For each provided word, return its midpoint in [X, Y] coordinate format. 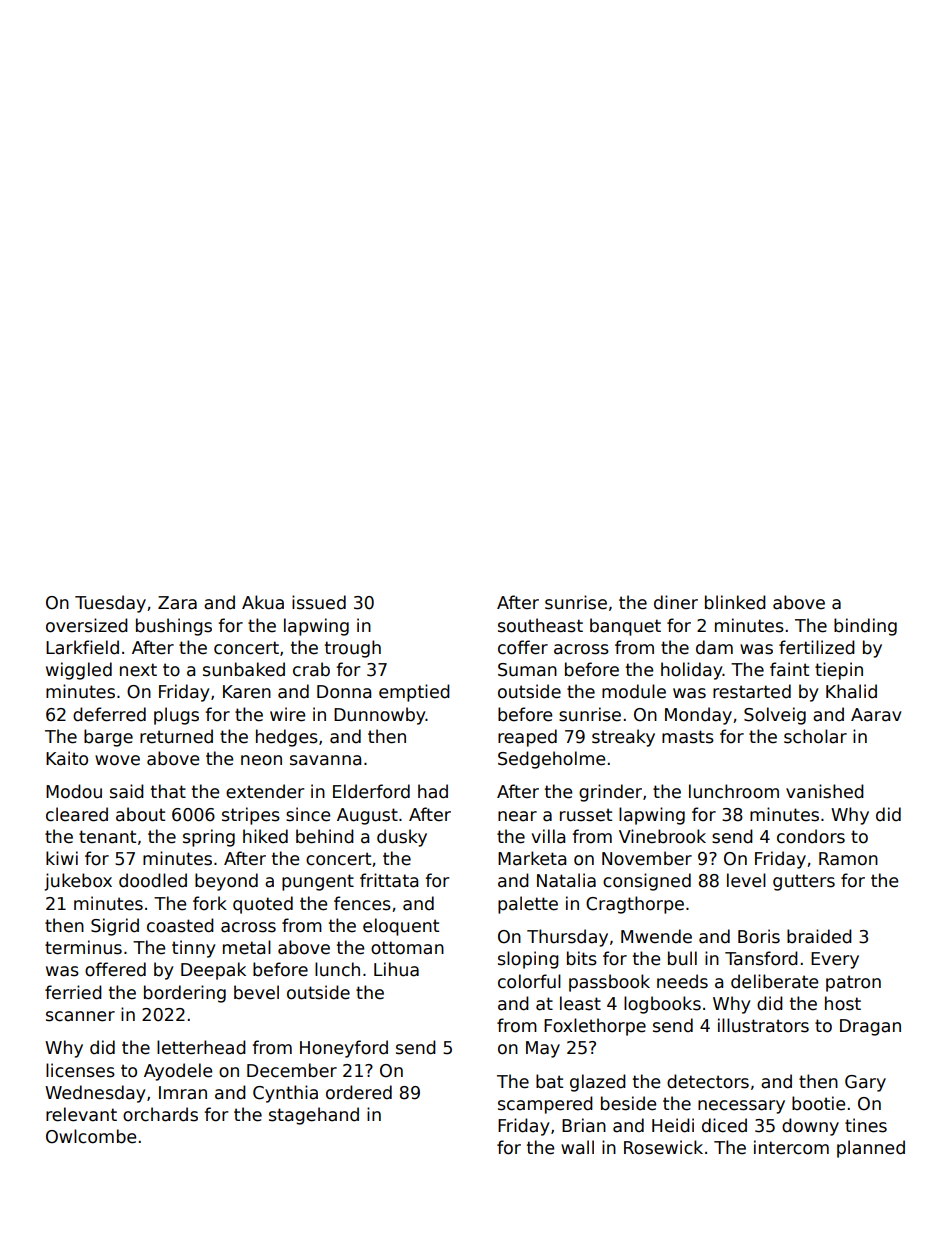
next [138, 670]
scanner [80, 1016]
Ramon [848, 859]
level [746, 880]
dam [714, 647]
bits [582, 958]
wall [577, 1147]
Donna [344, 692]
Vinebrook [662, 836]
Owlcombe [91, 1136]
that [168, 791]
